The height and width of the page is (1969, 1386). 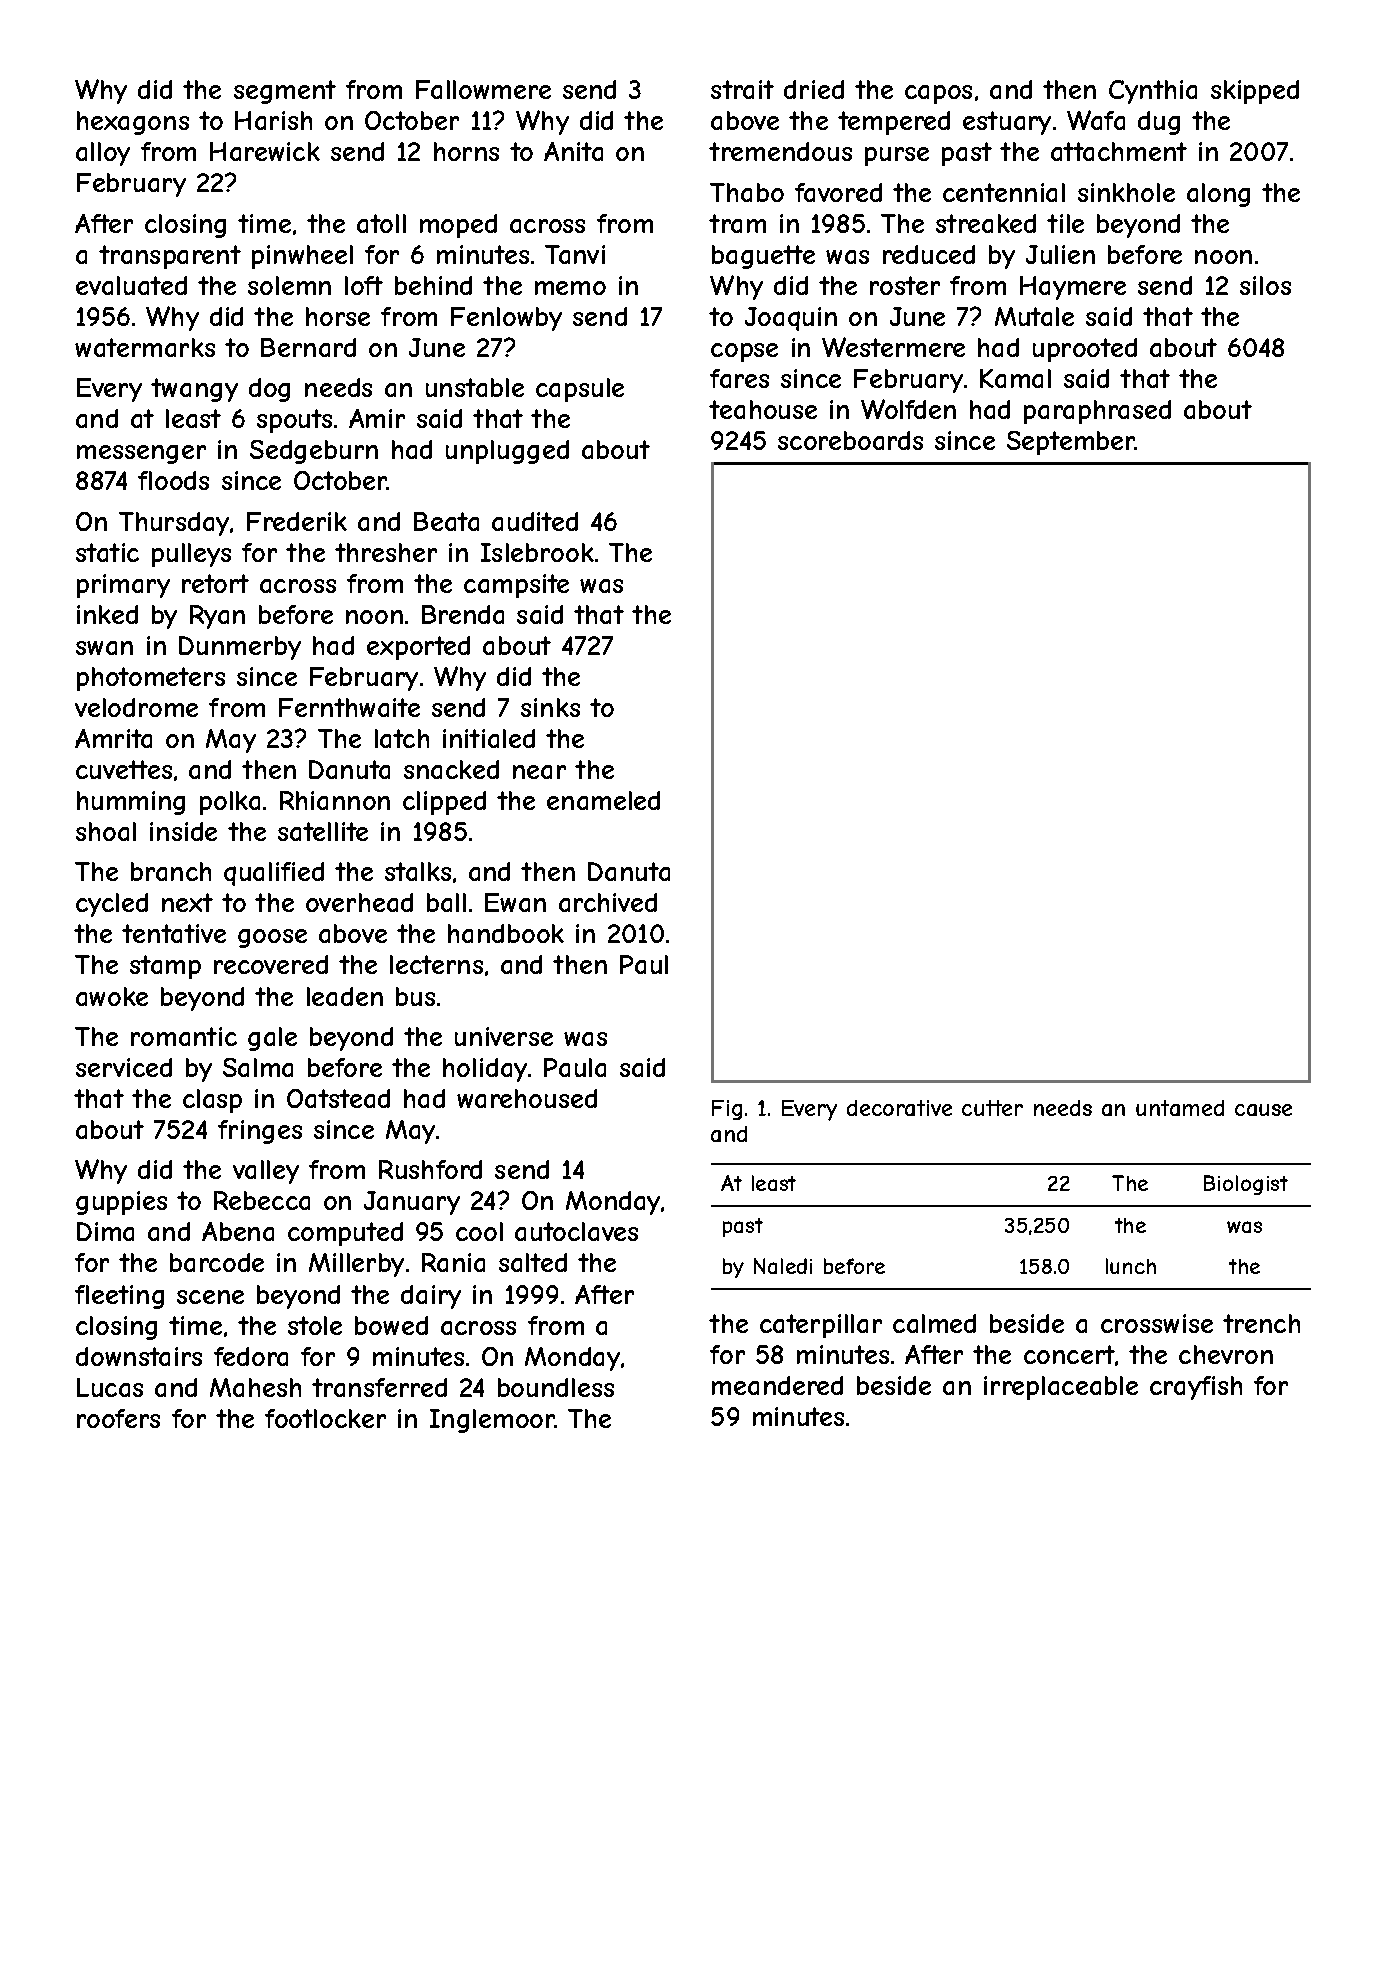 I want to click on thresher, so click(x=386, y=552).
